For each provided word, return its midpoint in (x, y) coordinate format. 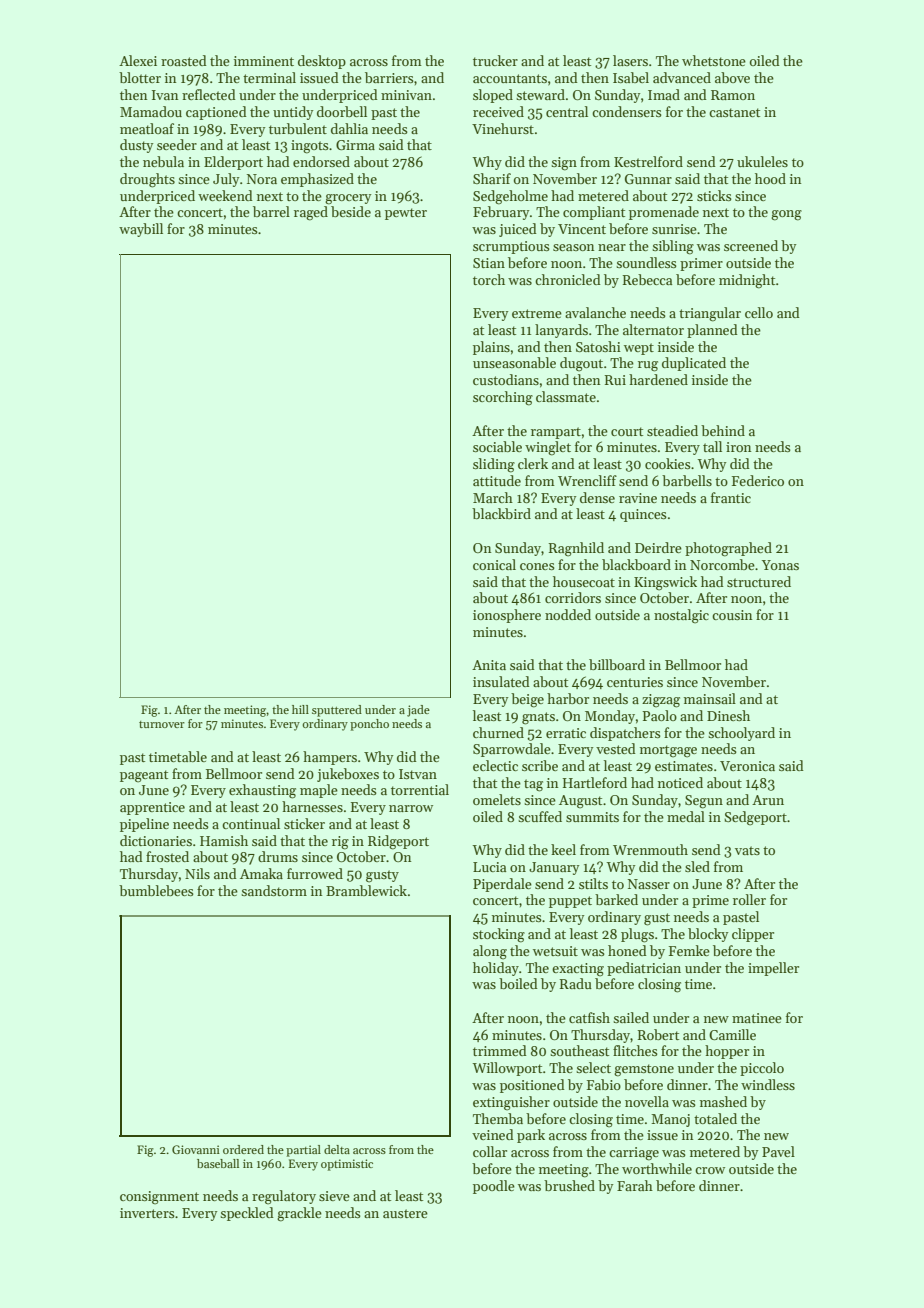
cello (759, 312)
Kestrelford (648, 161)
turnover (162, 724)
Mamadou (151, 111)
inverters (147, 1213)
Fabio (604, 1084)
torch (489, 279)
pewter (406, 214)
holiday (496, 969)
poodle (494, 1187)
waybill (141, 230)
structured (759, 581)
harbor (568, 698)
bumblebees (156, 890)
